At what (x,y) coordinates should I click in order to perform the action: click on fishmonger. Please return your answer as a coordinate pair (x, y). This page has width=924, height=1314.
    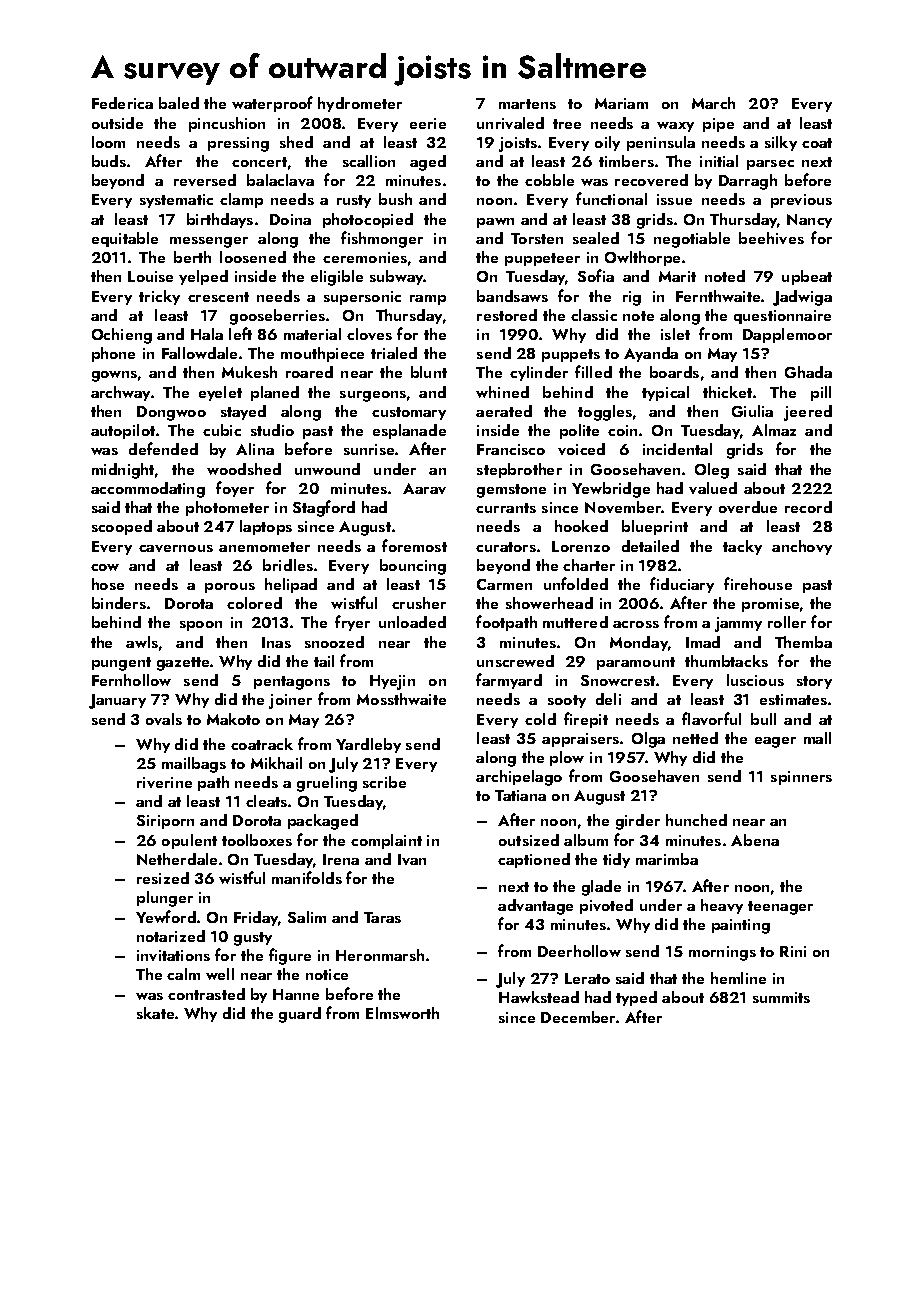
    Looking at the image, I should click on (382, 239).
